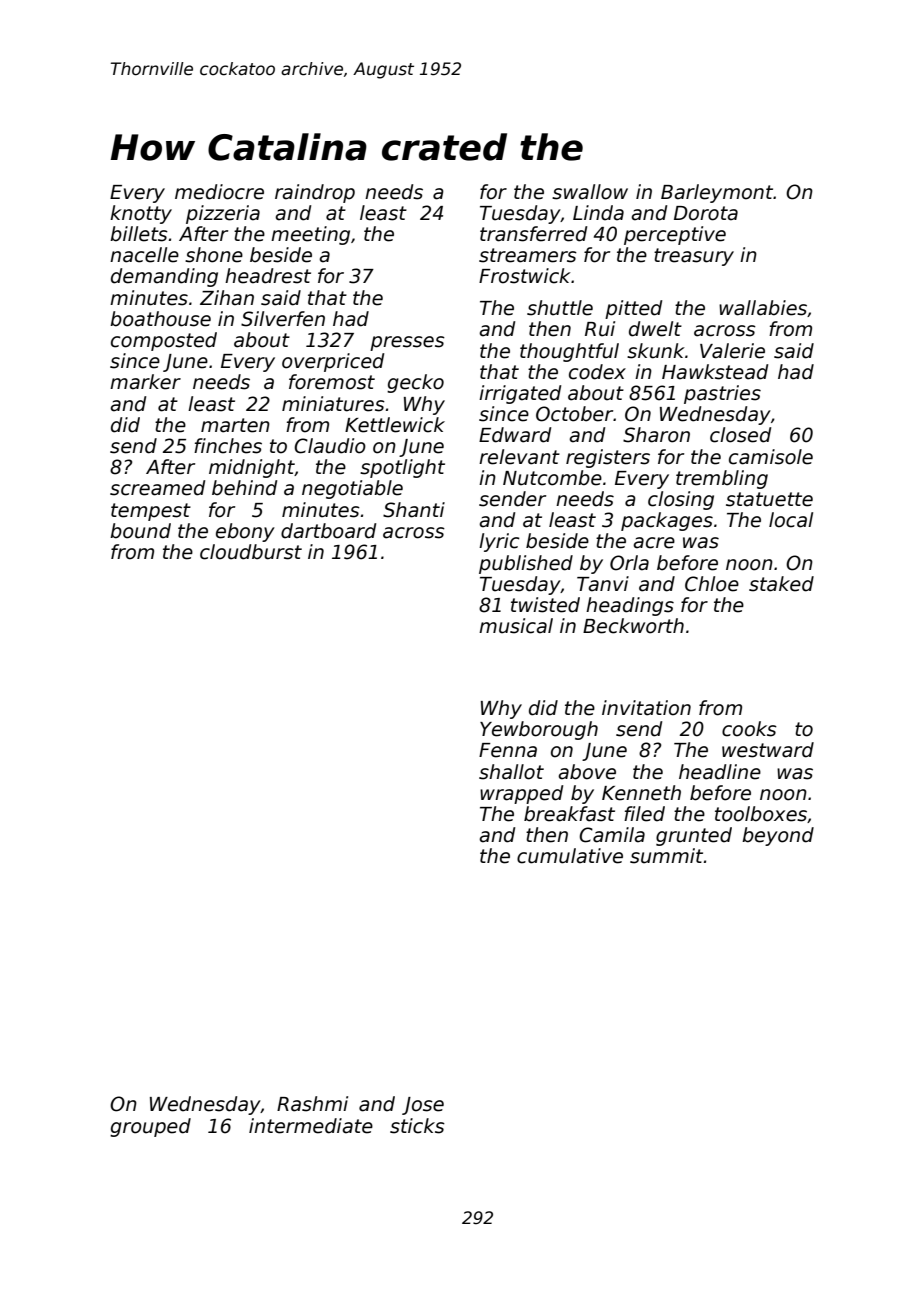  Describe the element at coordinates (164, 341) in the image. I see `composted` at that location.
